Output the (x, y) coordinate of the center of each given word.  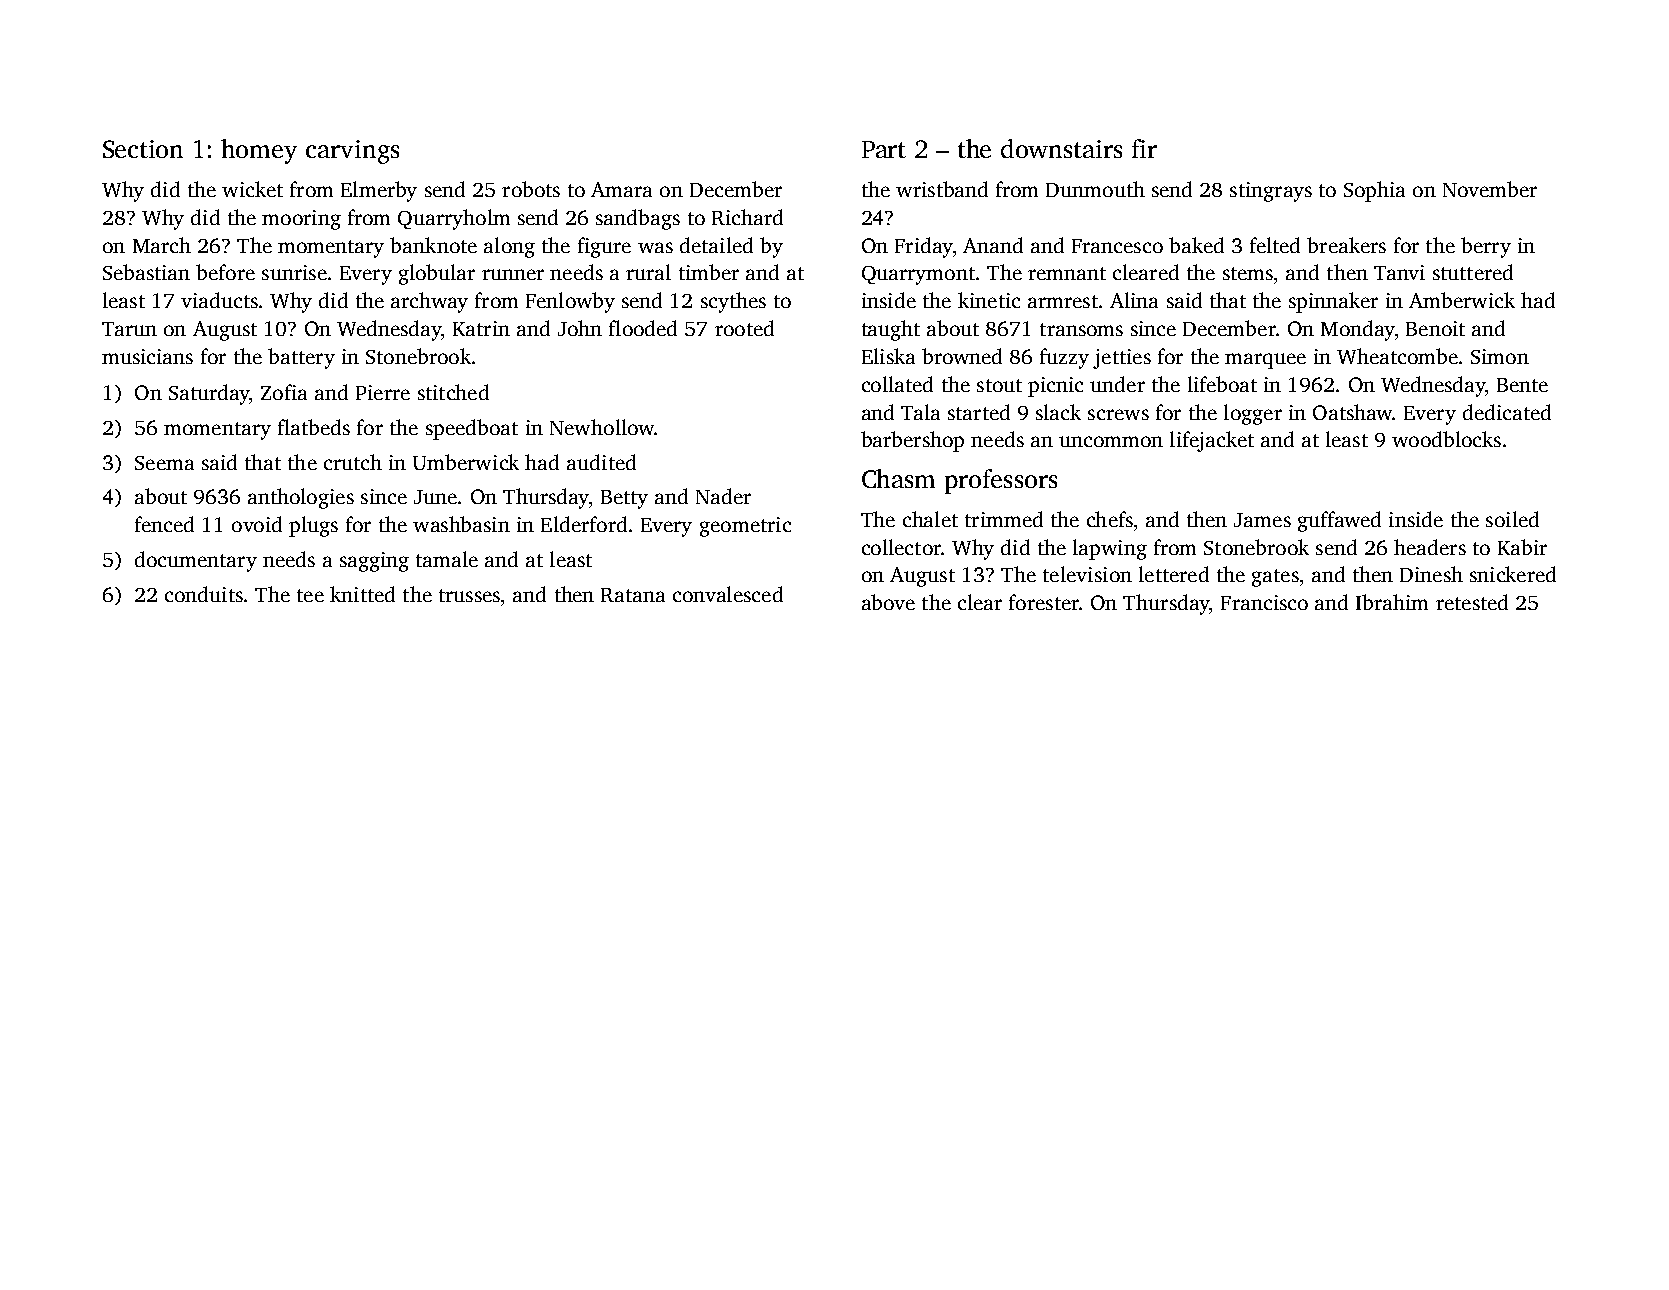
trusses (469, 595)
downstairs (1061, 148)
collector (901, 547)
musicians (147, 356)
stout (999, 385)
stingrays (1271, 192)
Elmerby (379, 191)
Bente (1522, 385)
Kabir (1522, 547)
